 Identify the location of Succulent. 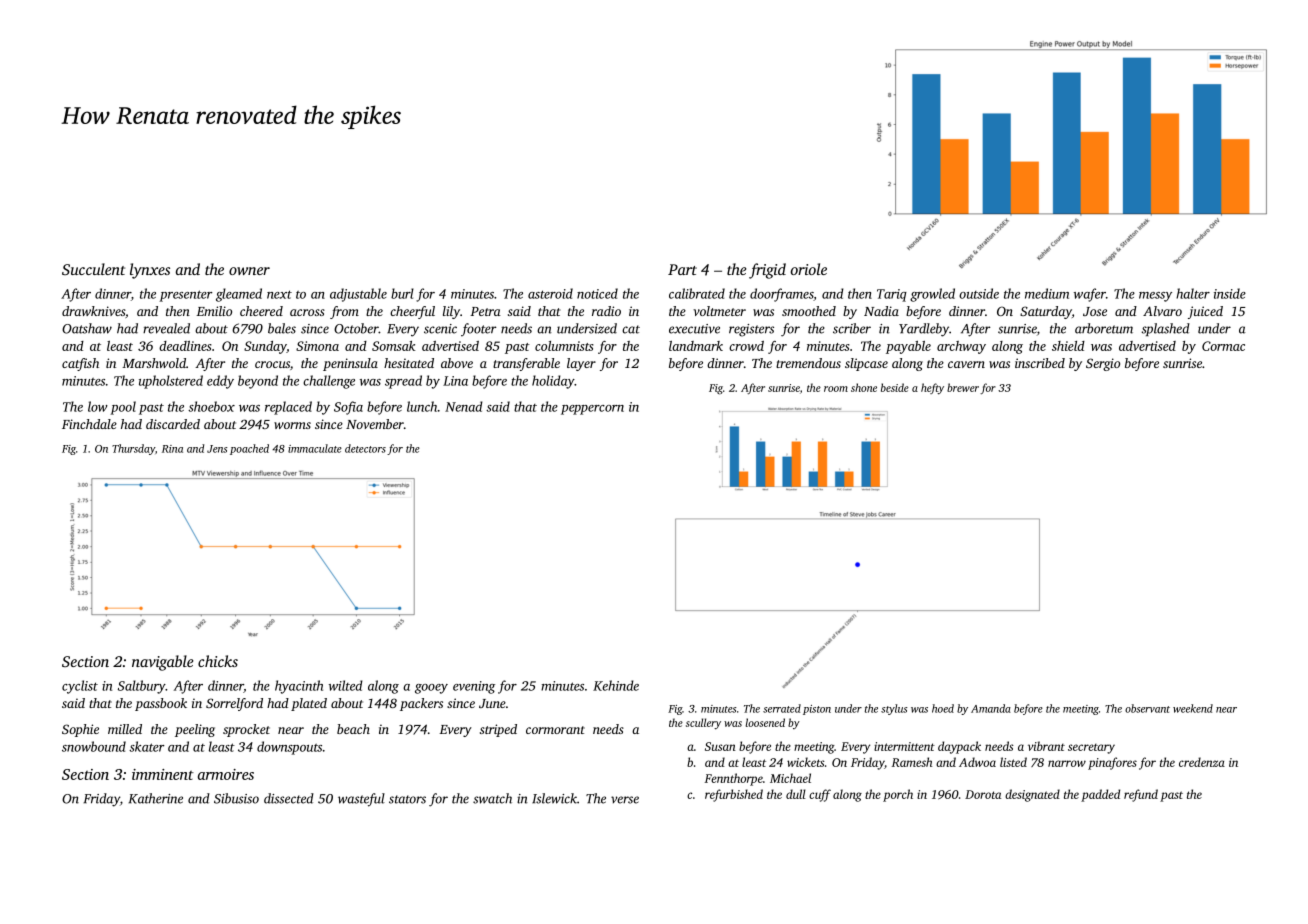
(93, 269).
